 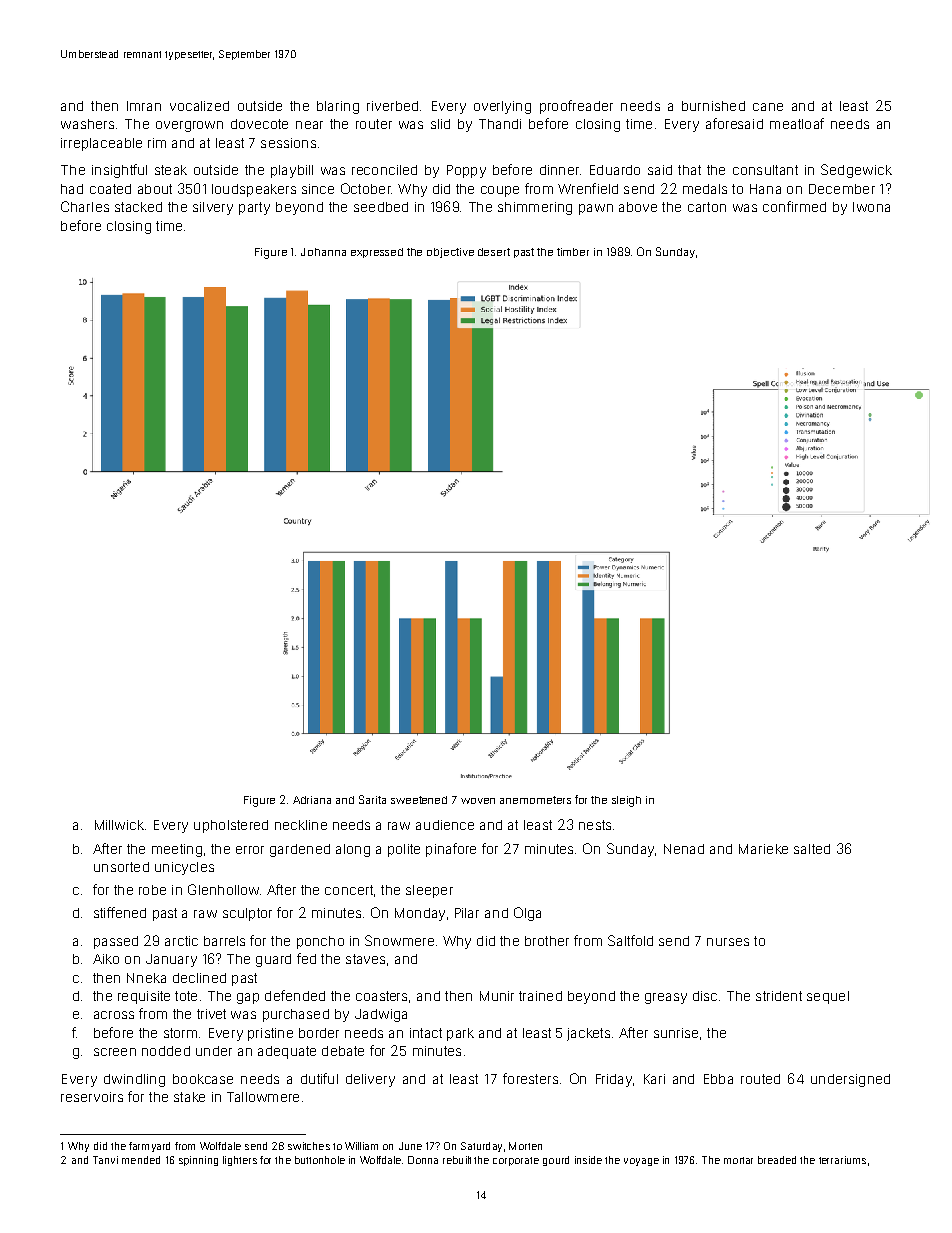 I want to click on foresters, so click(x=530, y=1078).
